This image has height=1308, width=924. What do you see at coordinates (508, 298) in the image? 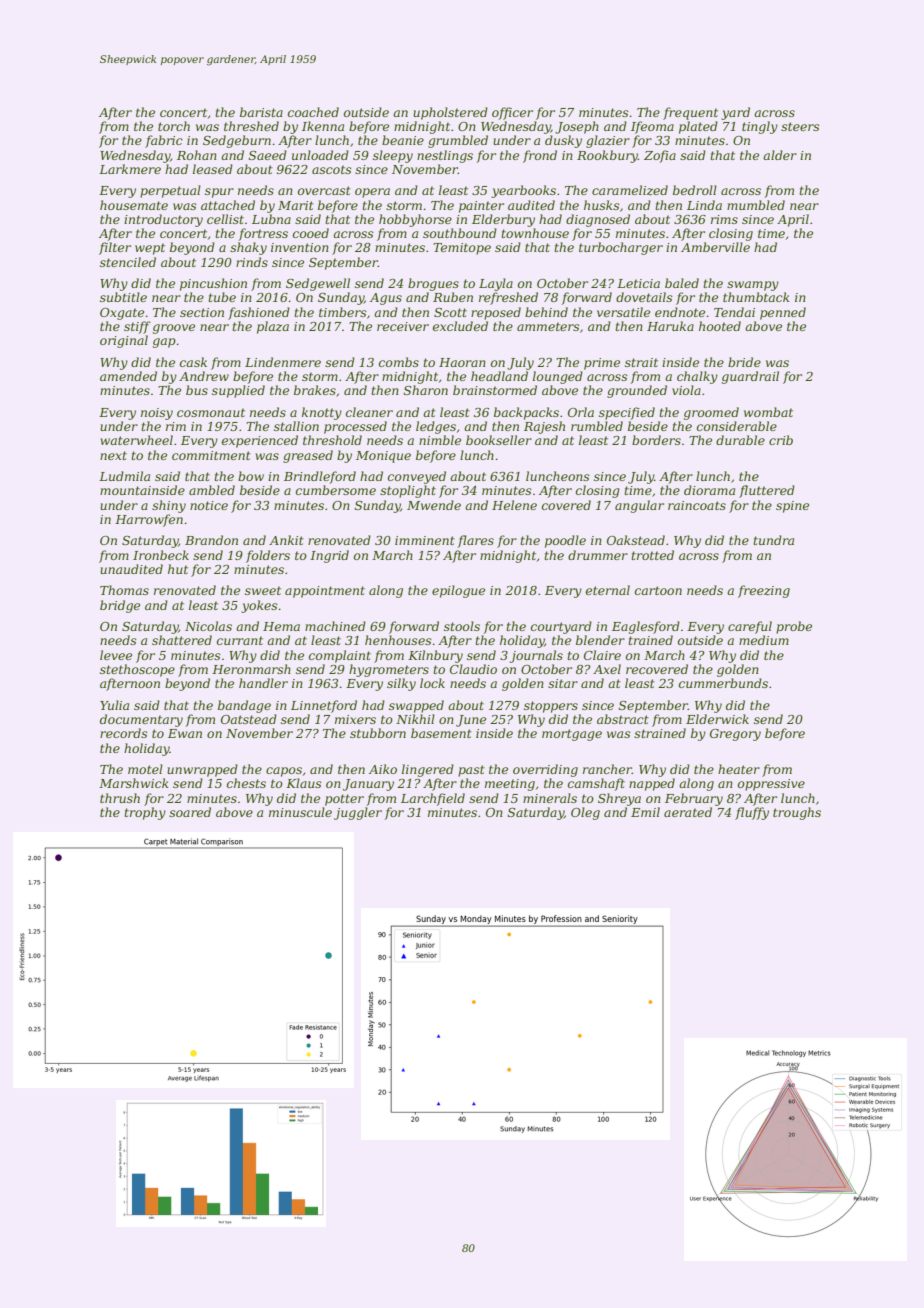
I see `refreshed` at bounding box center [508, 298].
